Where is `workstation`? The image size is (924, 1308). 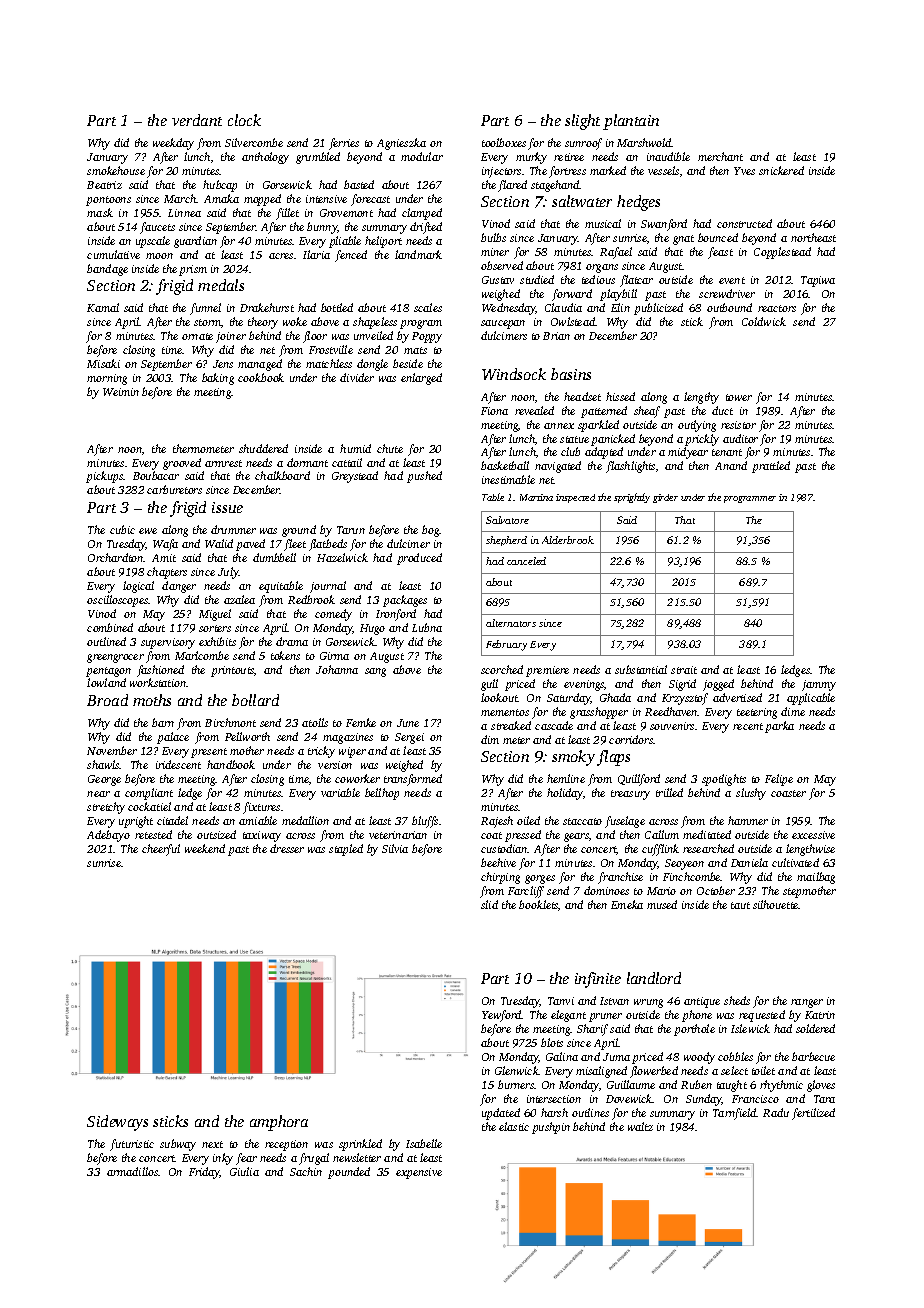
workstation is located at coordinates (158, 682).
